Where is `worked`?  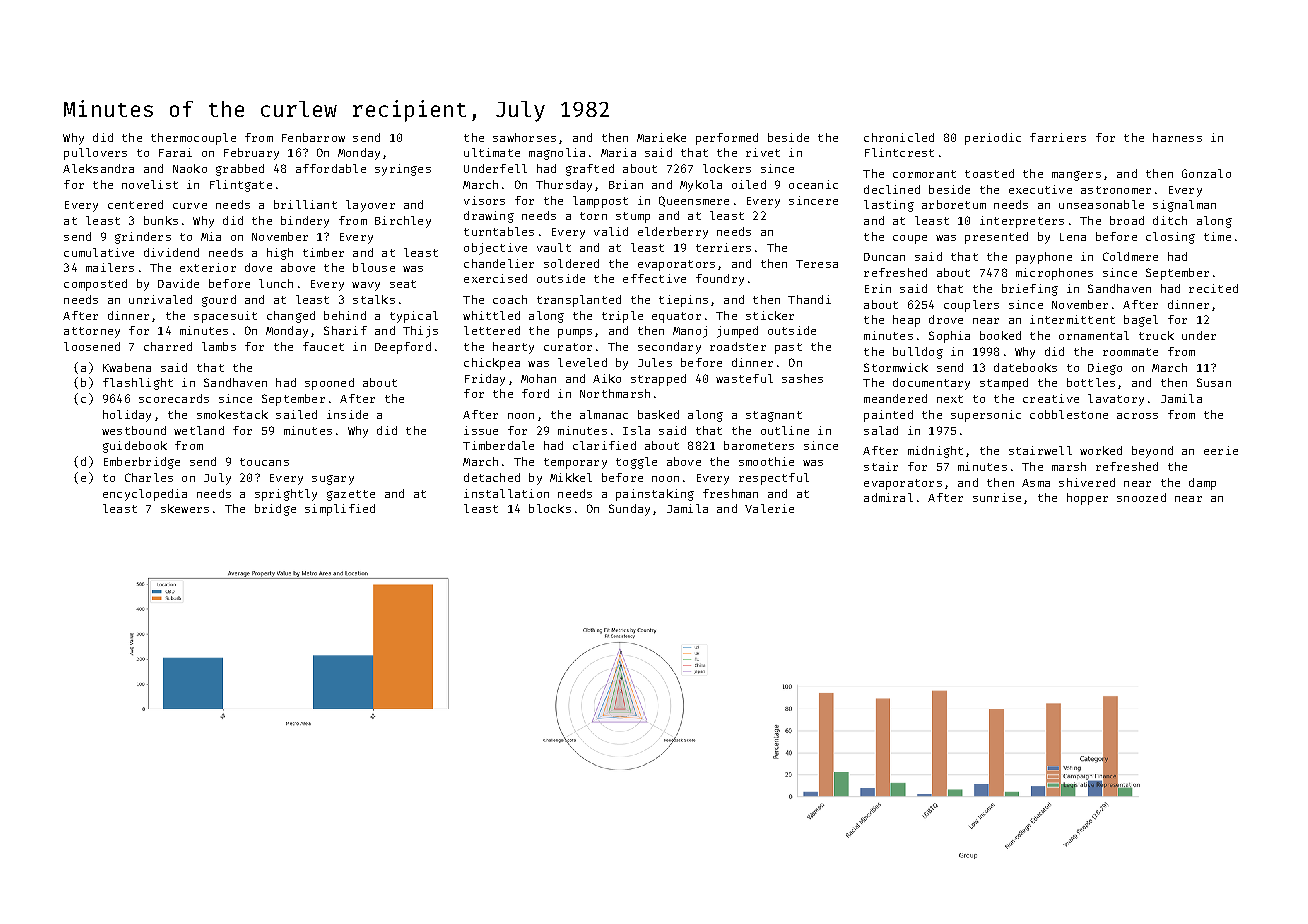
worked is located at coordinates (1101, 450).
